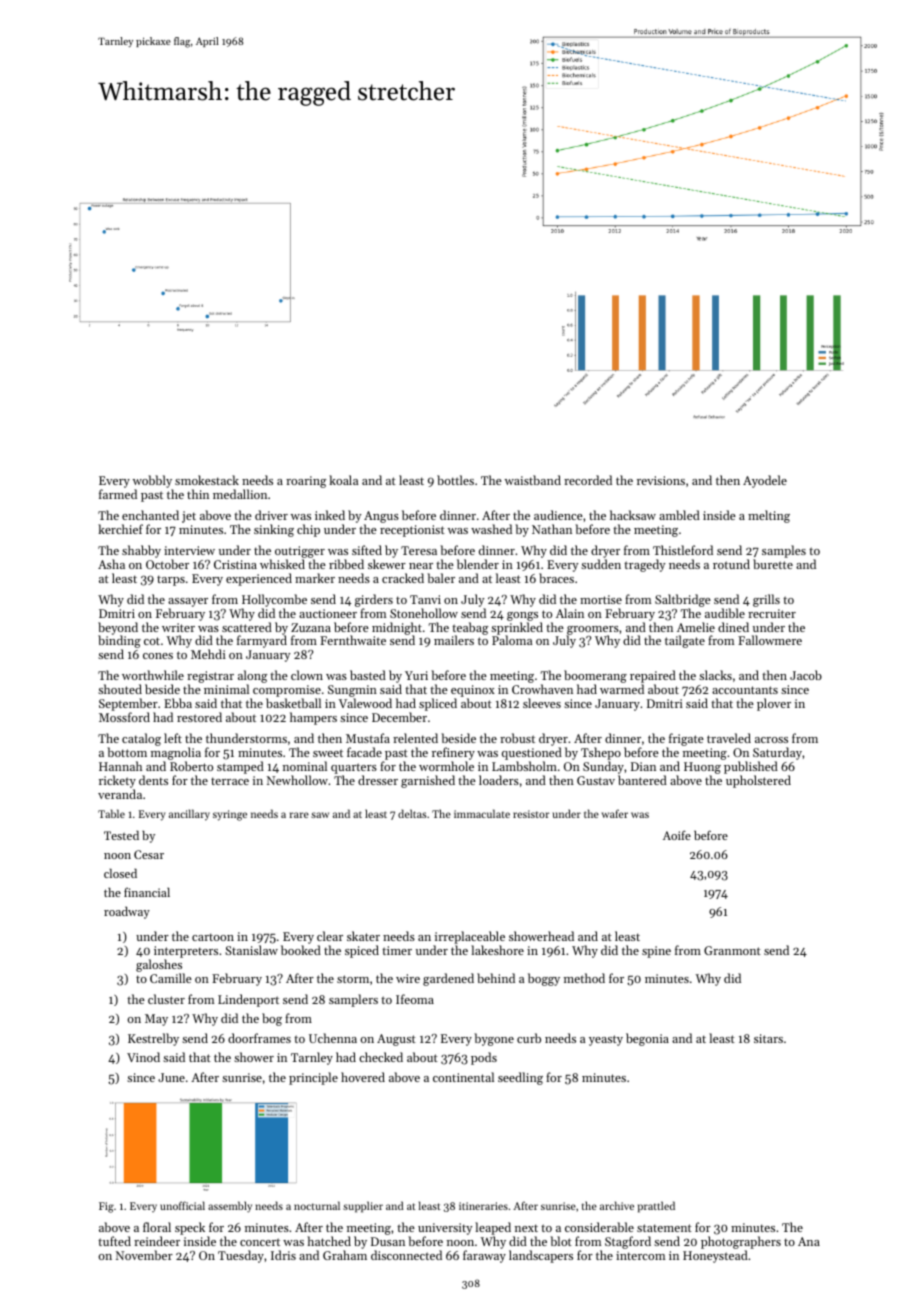 The image size is (924, 1308). What do you see at coordinates (210, 677) in the screenshot?
I see `registrar` at bounding box center [210, 677].
